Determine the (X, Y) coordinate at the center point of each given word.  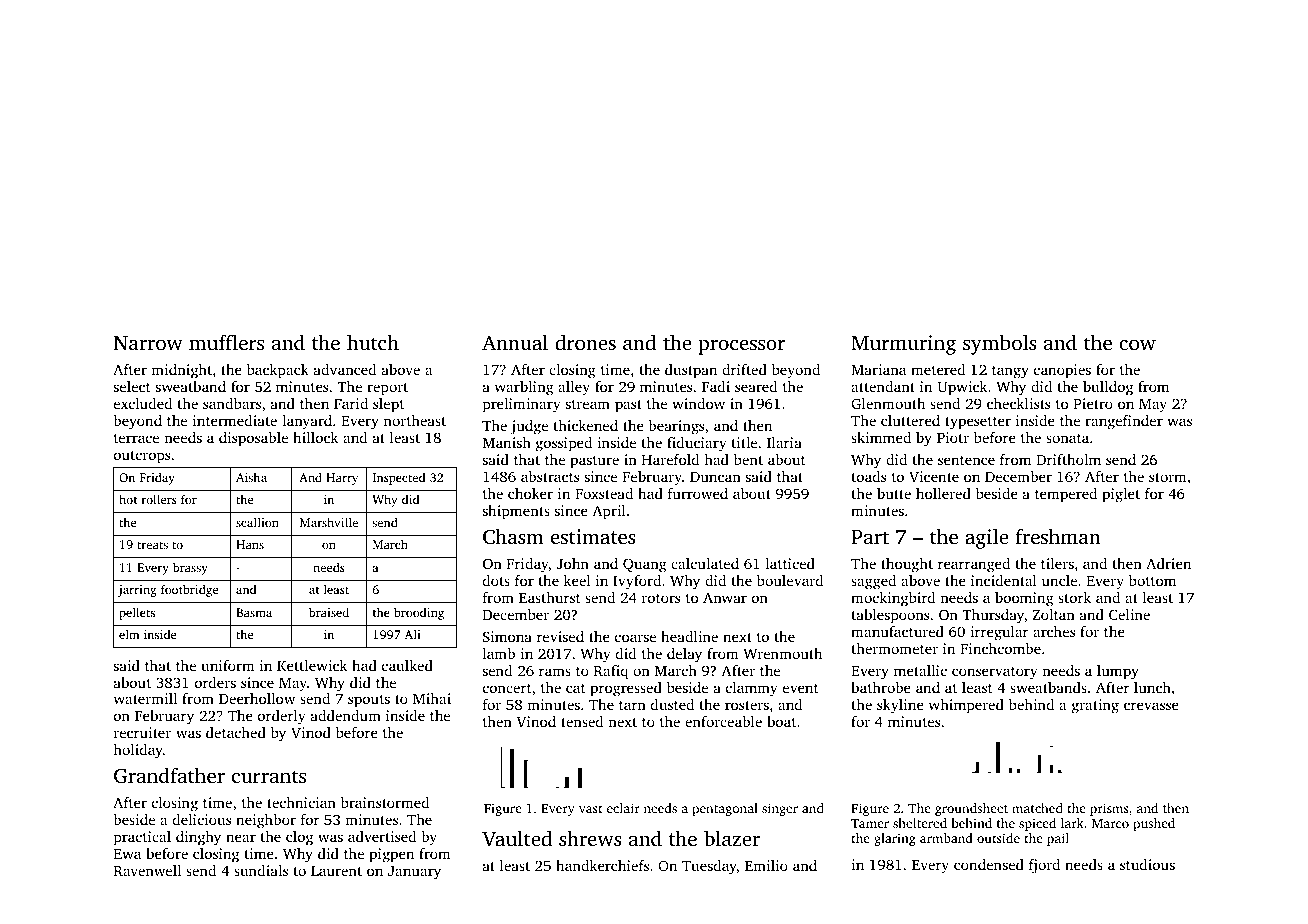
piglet (1121, 495)
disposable (253, 439)
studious (1147, 864)
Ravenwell (147, 870)
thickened (585, 425)
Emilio (766, 865)
